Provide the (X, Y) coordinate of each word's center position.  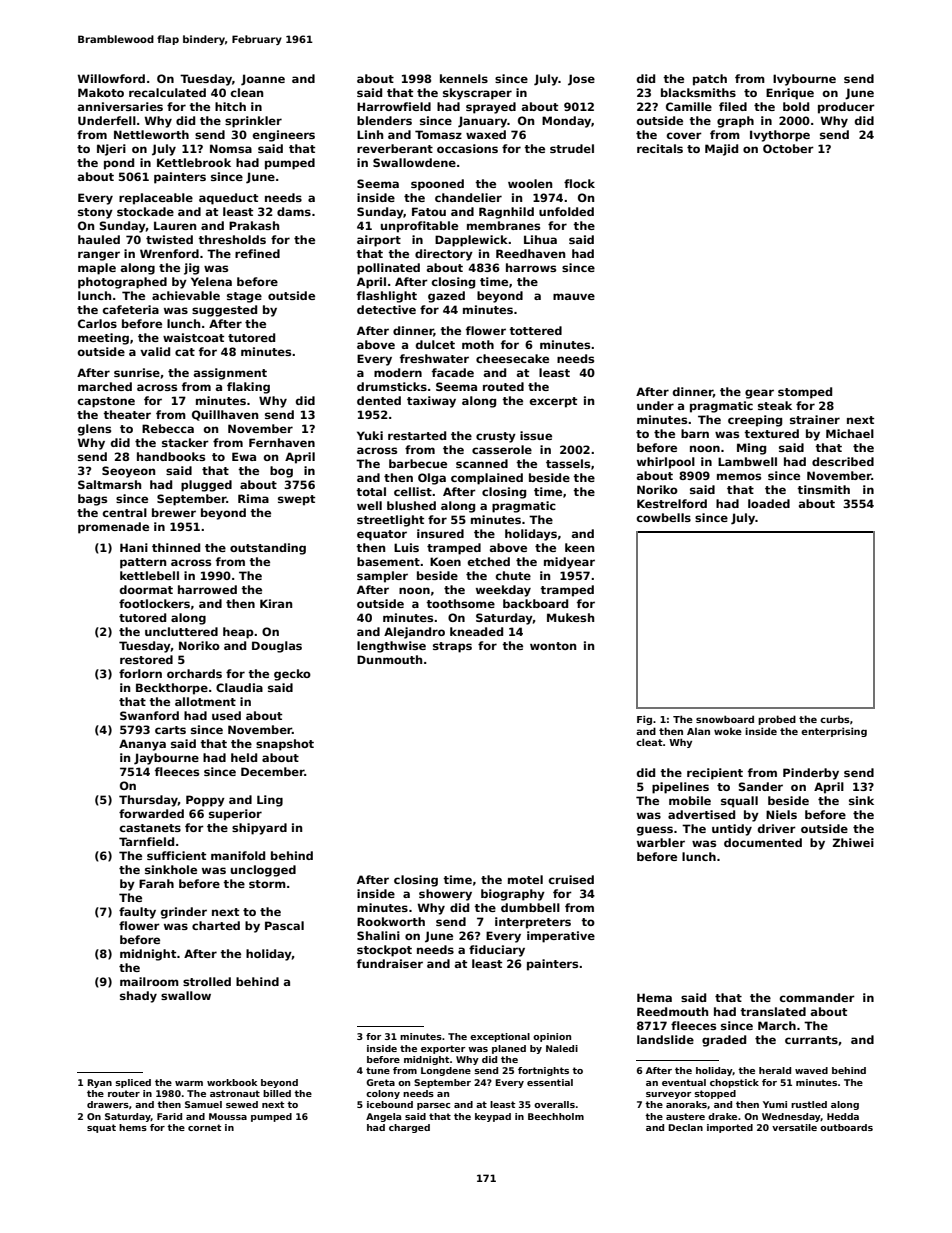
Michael (850, 433)
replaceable (156, 199)
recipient (715, 774)
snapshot (285, 745)
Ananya (142, 745)
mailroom (149, 981)
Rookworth (391, 921)
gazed (446, 297)
